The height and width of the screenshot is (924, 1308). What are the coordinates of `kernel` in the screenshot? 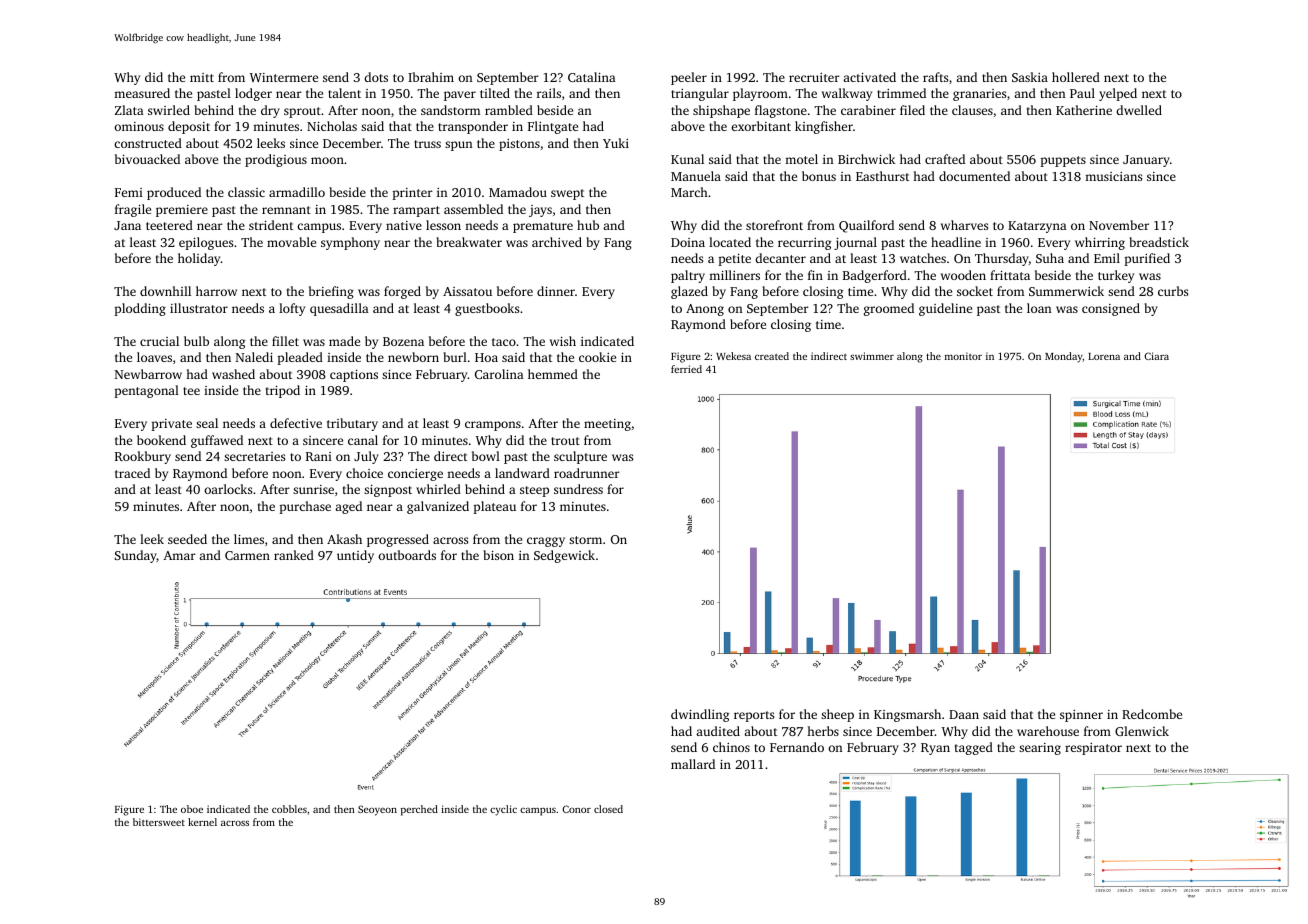 It's located at (202, 822).
